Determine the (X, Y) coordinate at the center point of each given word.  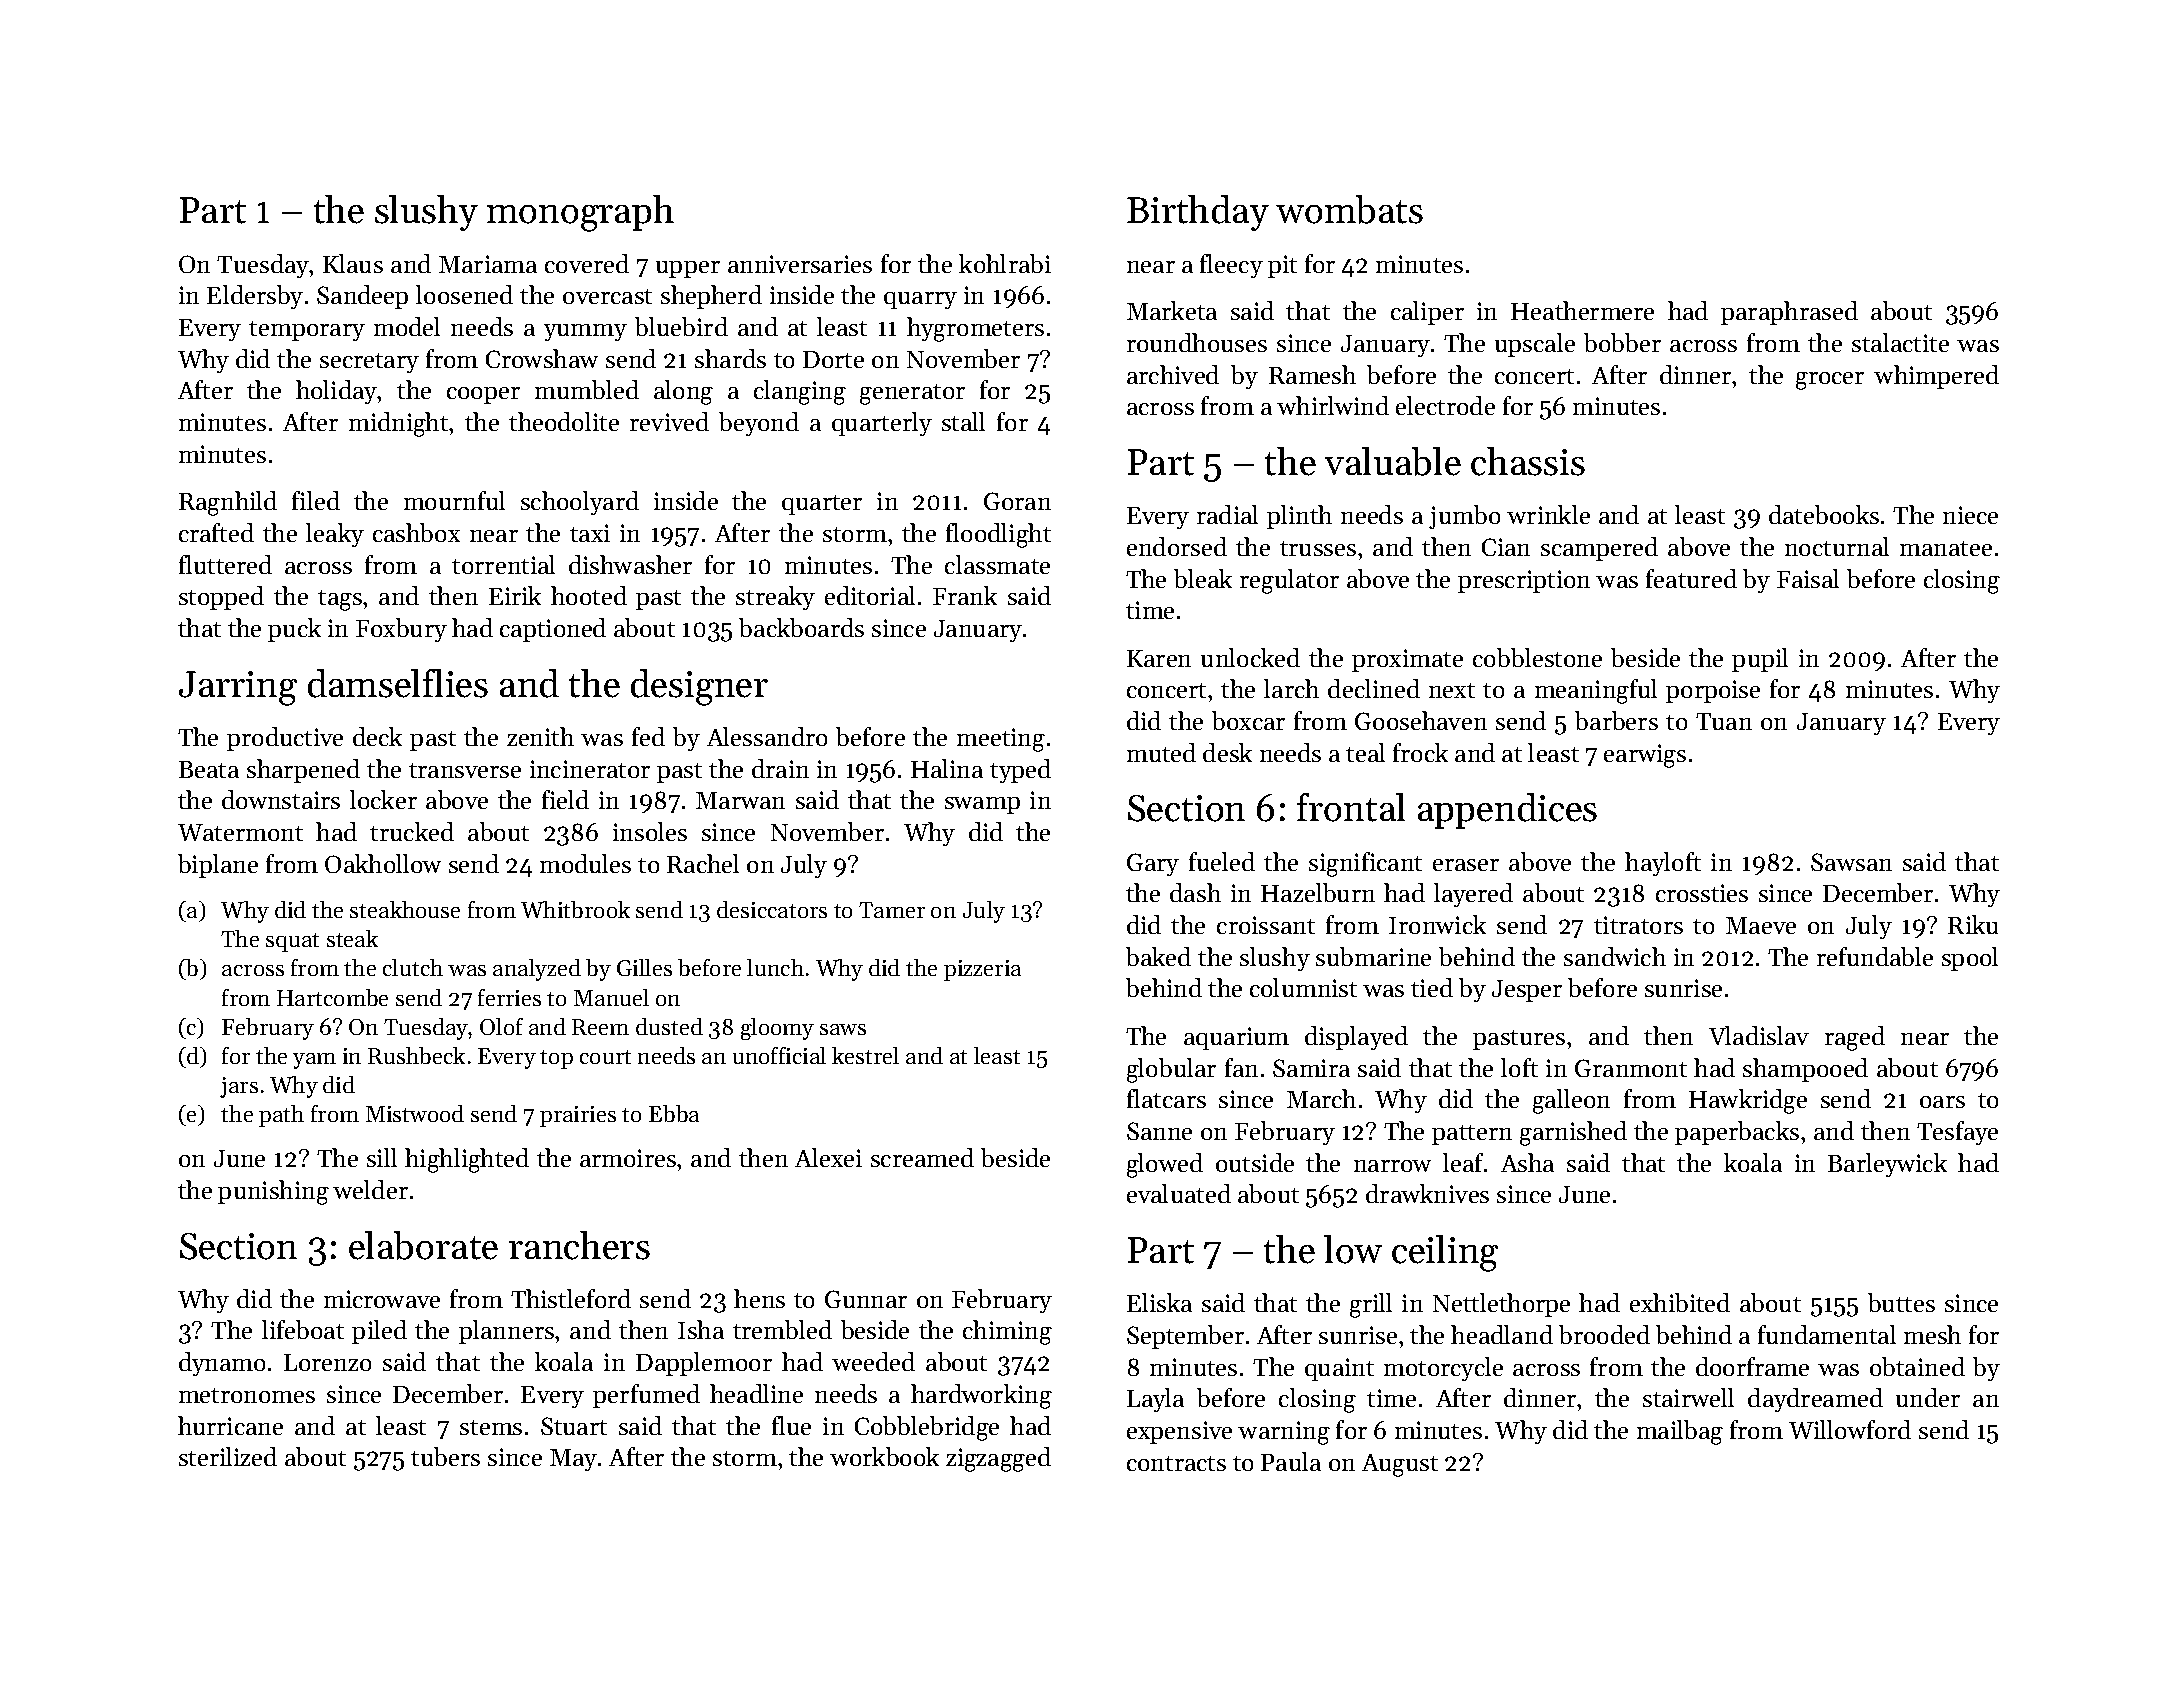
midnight (398, 424)
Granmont (1631, 1068)
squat (292, 942)
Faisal (1808, 578)
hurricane (230, 1425)
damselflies (398, 683)
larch (1291, 688)
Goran (1017, 501)
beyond (759, 424)
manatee (1946, 548)
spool (1970, 959)
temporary (307, 331)
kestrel (865, 1055)
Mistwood (415, 1113)
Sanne (1159, 1131)
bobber (1622, 342)
